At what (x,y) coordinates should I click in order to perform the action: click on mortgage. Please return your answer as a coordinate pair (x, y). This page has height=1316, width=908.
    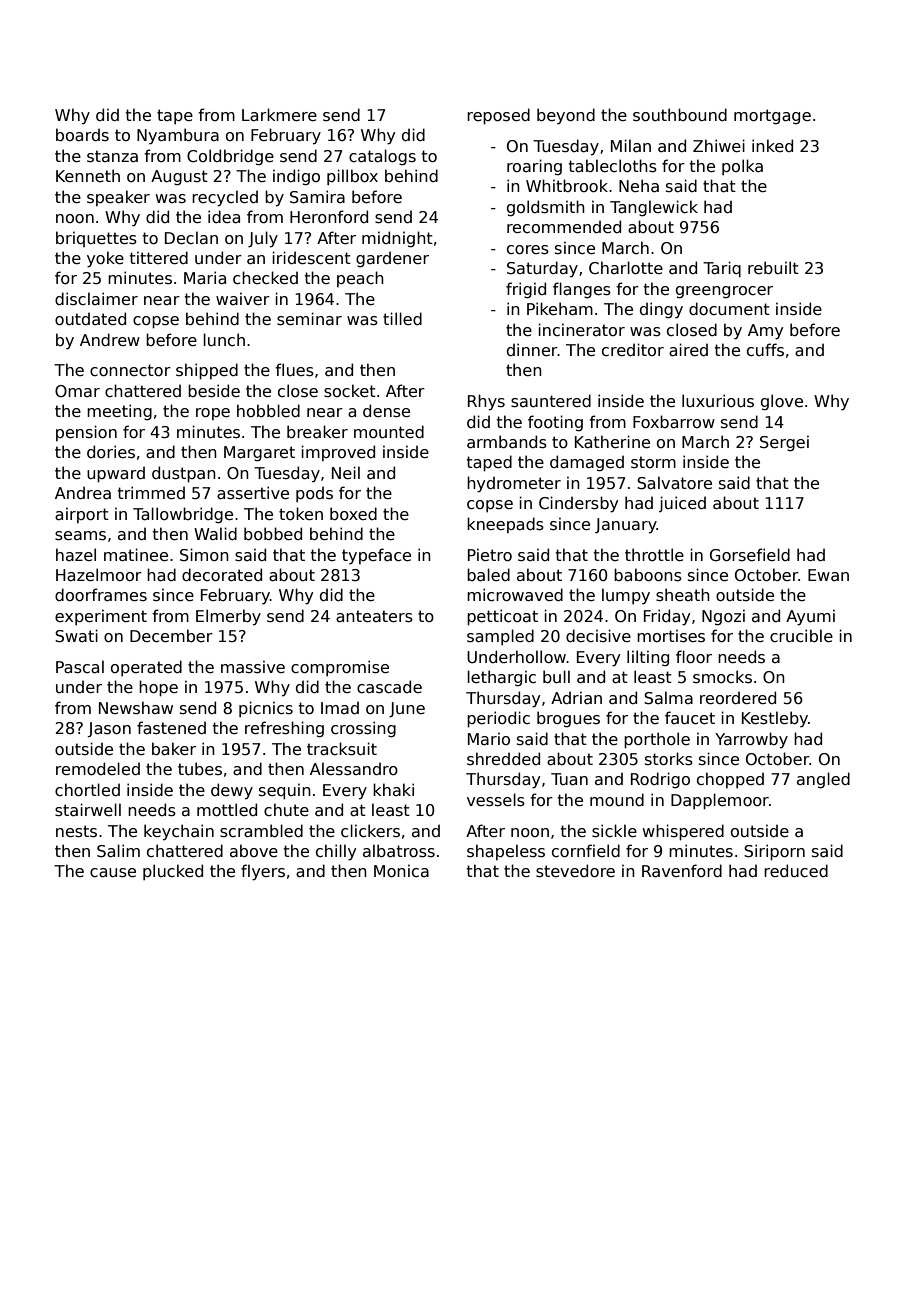
    Looking at the image, I should click on (772, 117).
